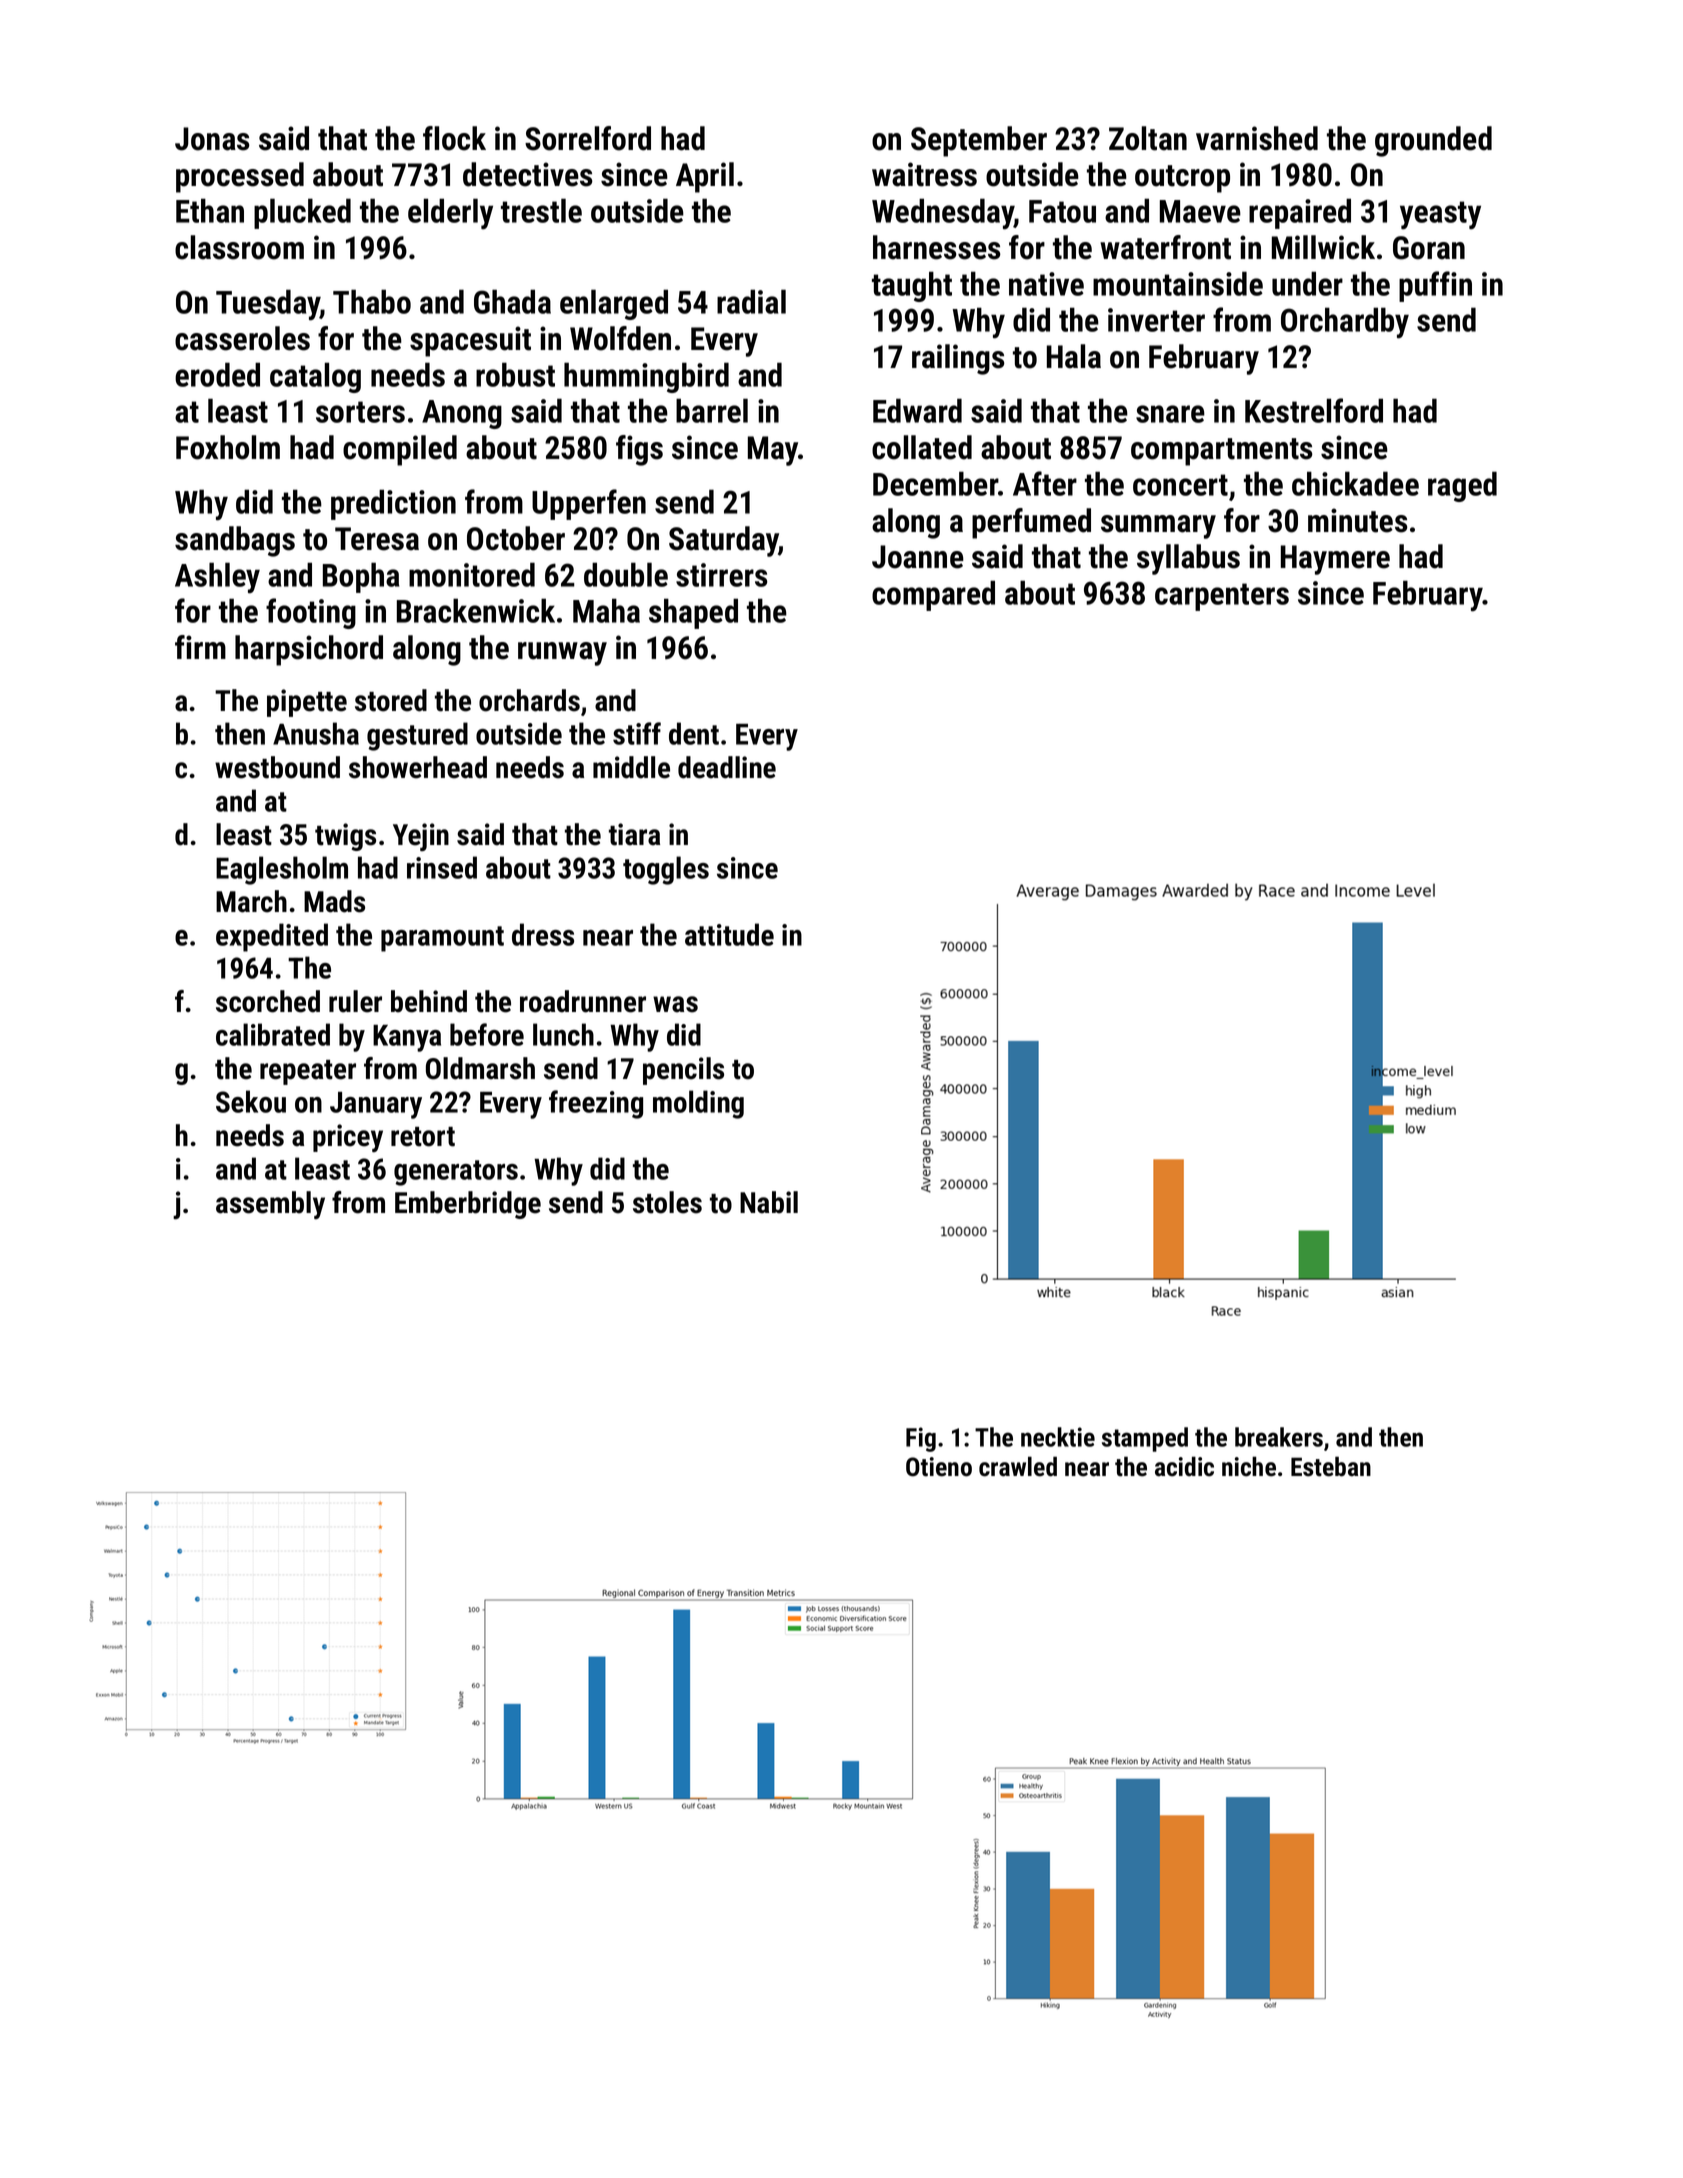  Describe the element at coordinates (235, 541) in the screenshot. I see `sandbags` at that location.
